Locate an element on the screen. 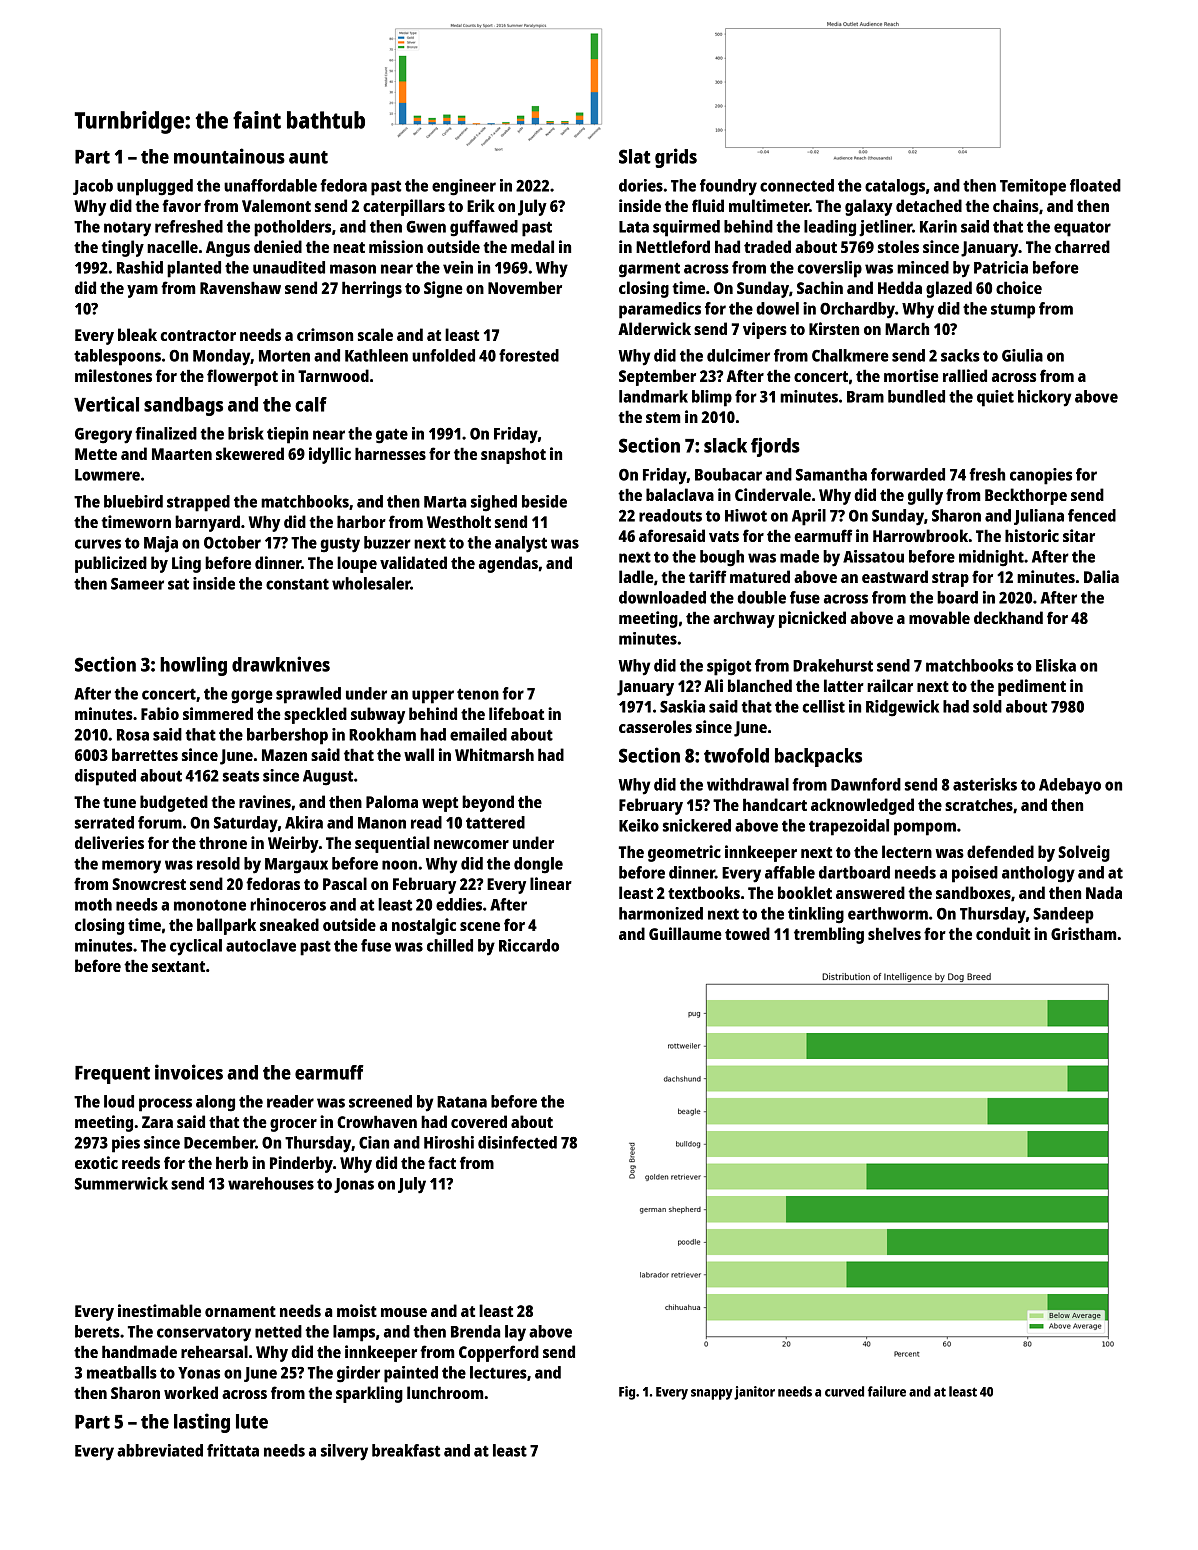  tablespoons is located at coordinates (117, 357).
